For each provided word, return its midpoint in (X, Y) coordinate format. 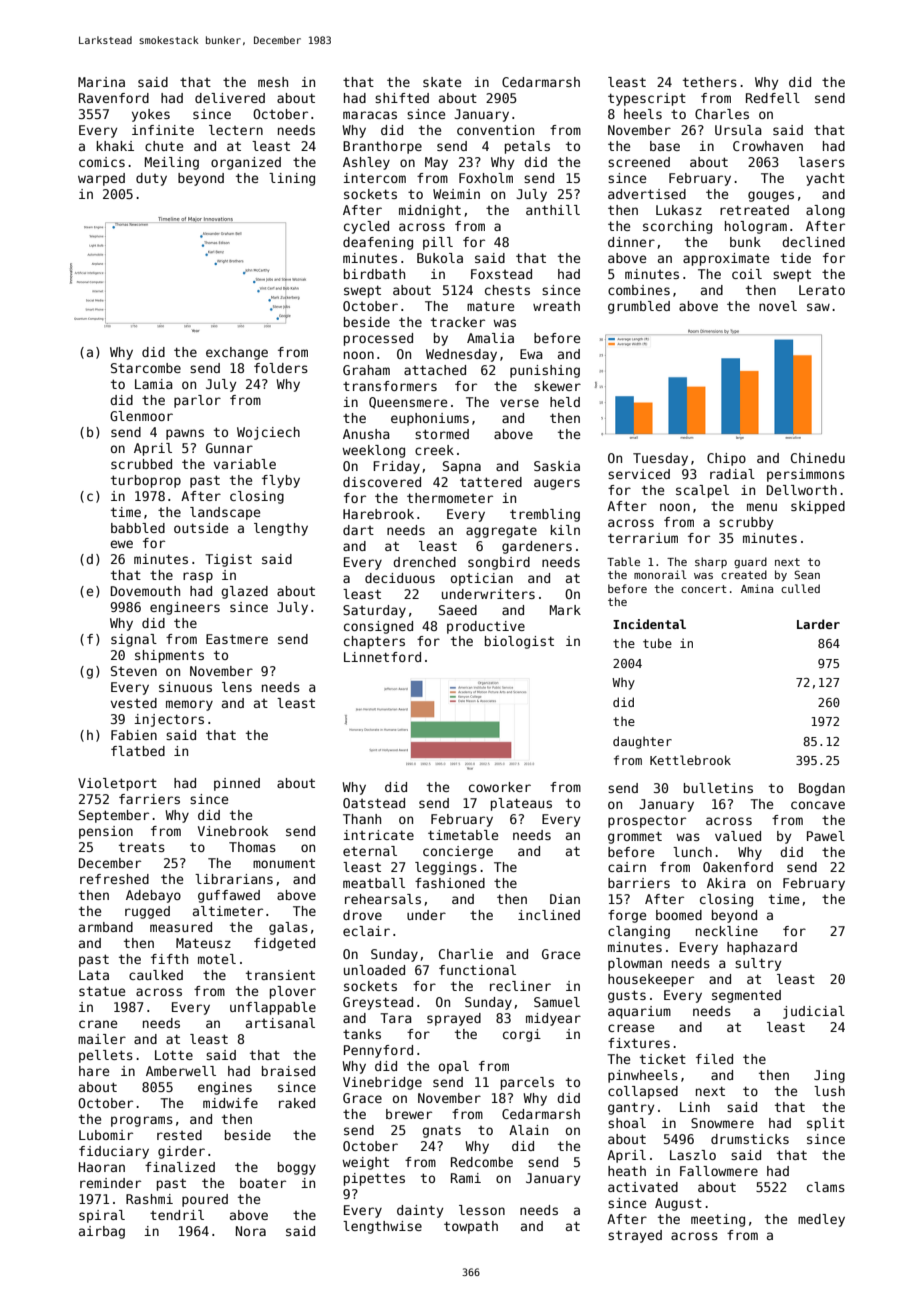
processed (378, 339)
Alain (528, 1130)
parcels (527, 1083)
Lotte (174, 1055)
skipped (818, 507)
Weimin (456, 194)
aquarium (639, 1012)
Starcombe (146, 368)
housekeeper (651, 980)
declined (813, 242)
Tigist (228, 560)
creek (434, 450)
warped (101, 179)
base (665, 146)
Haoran (102, 1167)
